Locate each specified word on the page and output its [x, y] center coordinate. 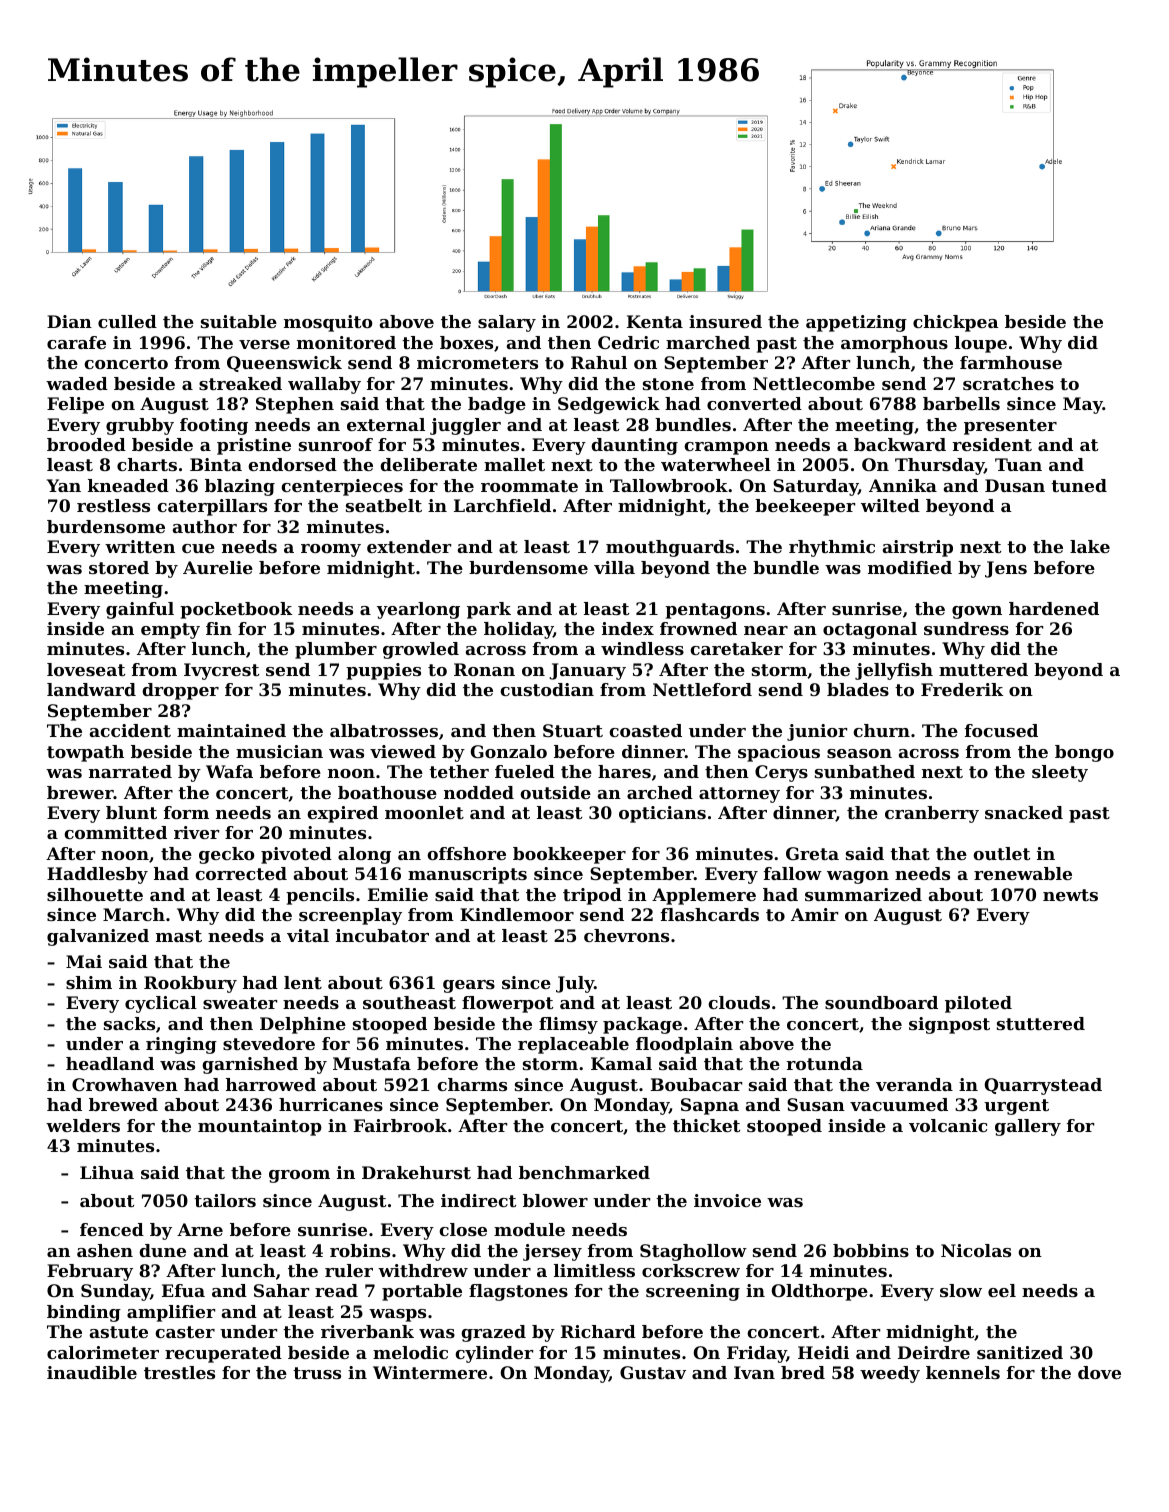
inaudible [92, 1372]
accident [130, 730]
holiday [518, 630]
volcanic [948, 1125]
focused [1001, 730]
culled [127, 321]
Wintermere [430, 1372]
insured [725, 321]
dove [1099, 1372]
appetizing [856, 323]
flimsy [568, 1025]
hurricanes [331, 1104]
